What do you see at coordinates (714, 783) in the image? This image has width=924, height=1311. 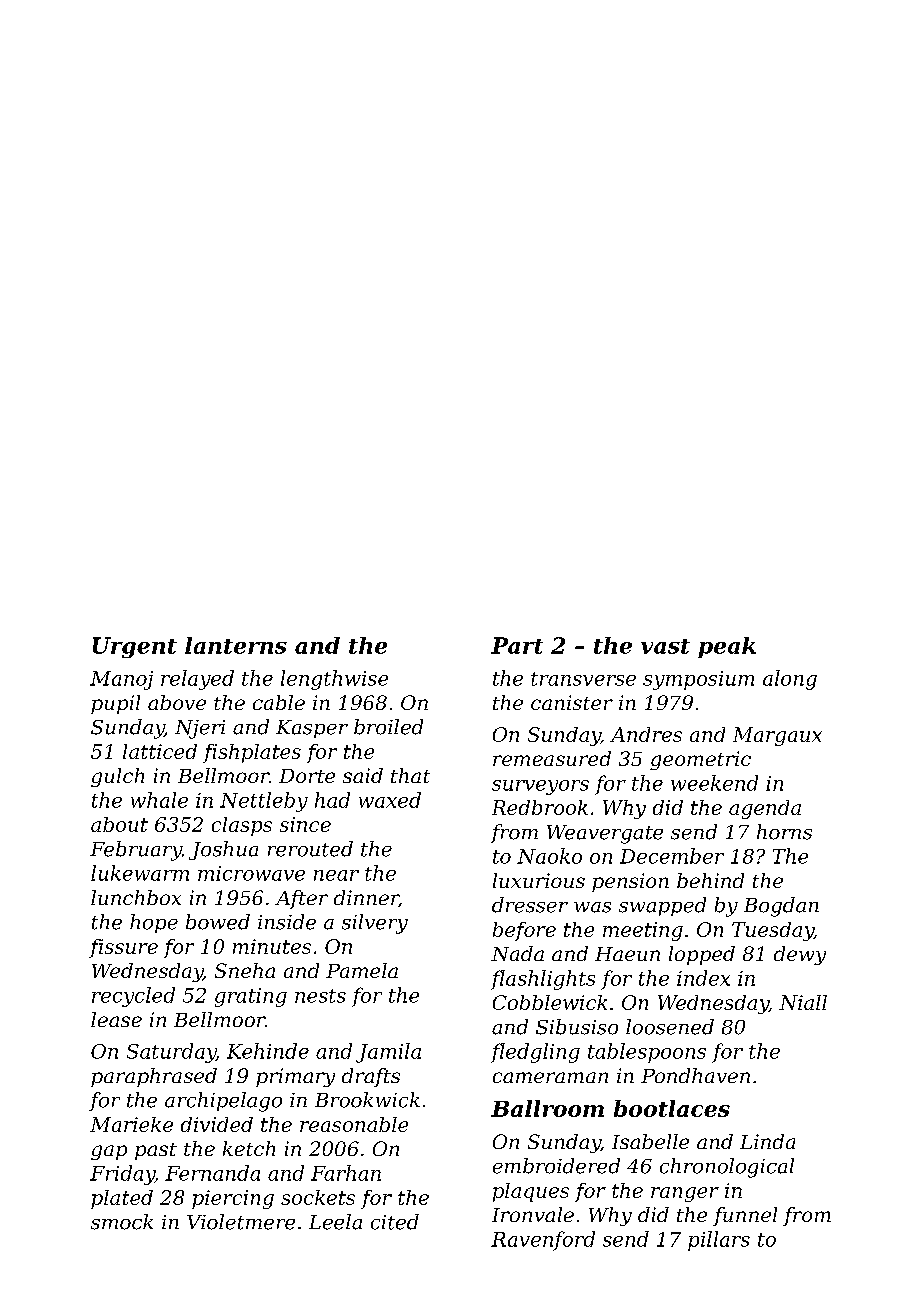 I see `weekend` at bounding box center [714, 783].
